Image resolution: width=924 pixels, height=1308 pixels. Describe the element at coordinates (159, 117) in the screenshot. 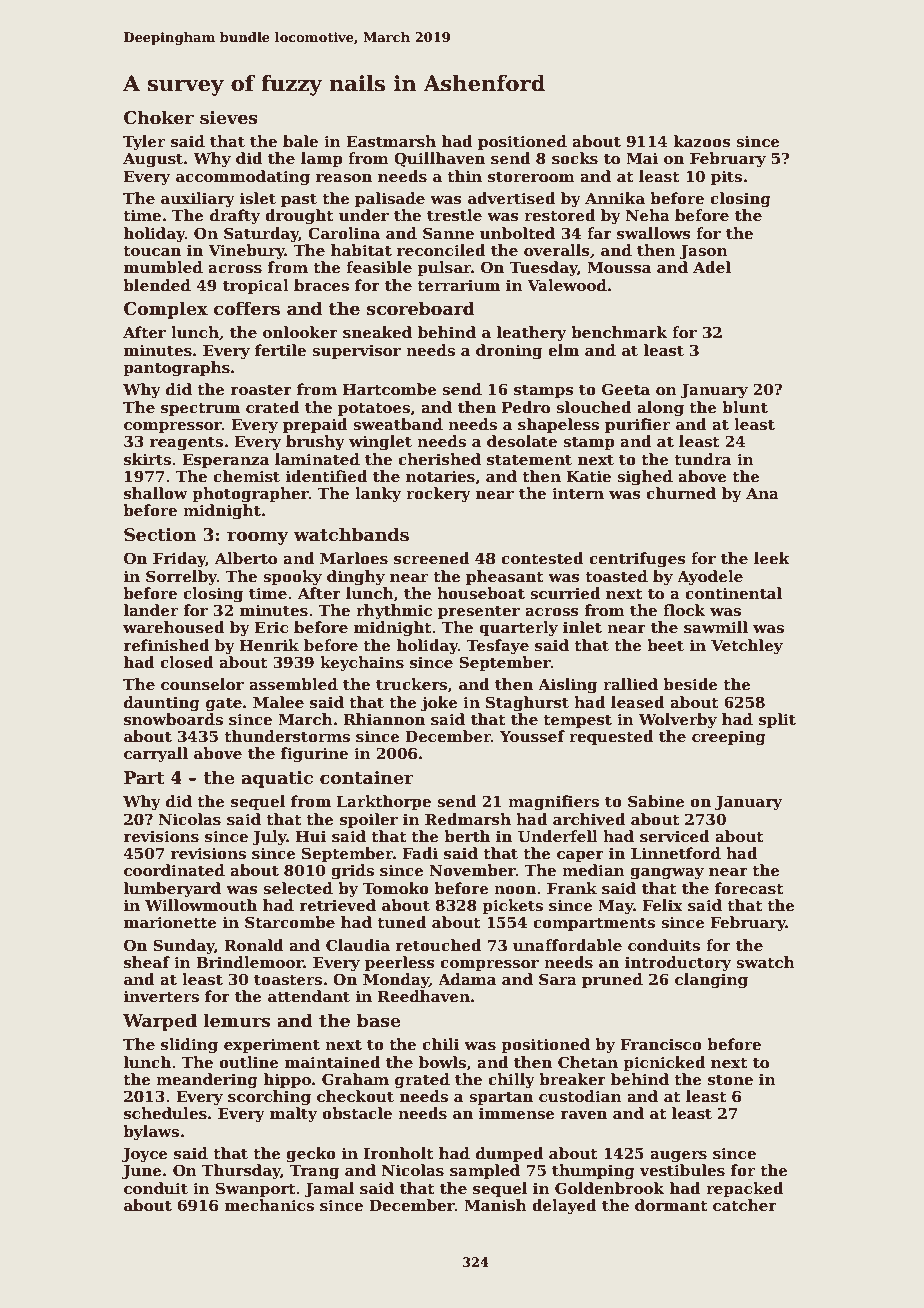

I see `Choker` at that location.
